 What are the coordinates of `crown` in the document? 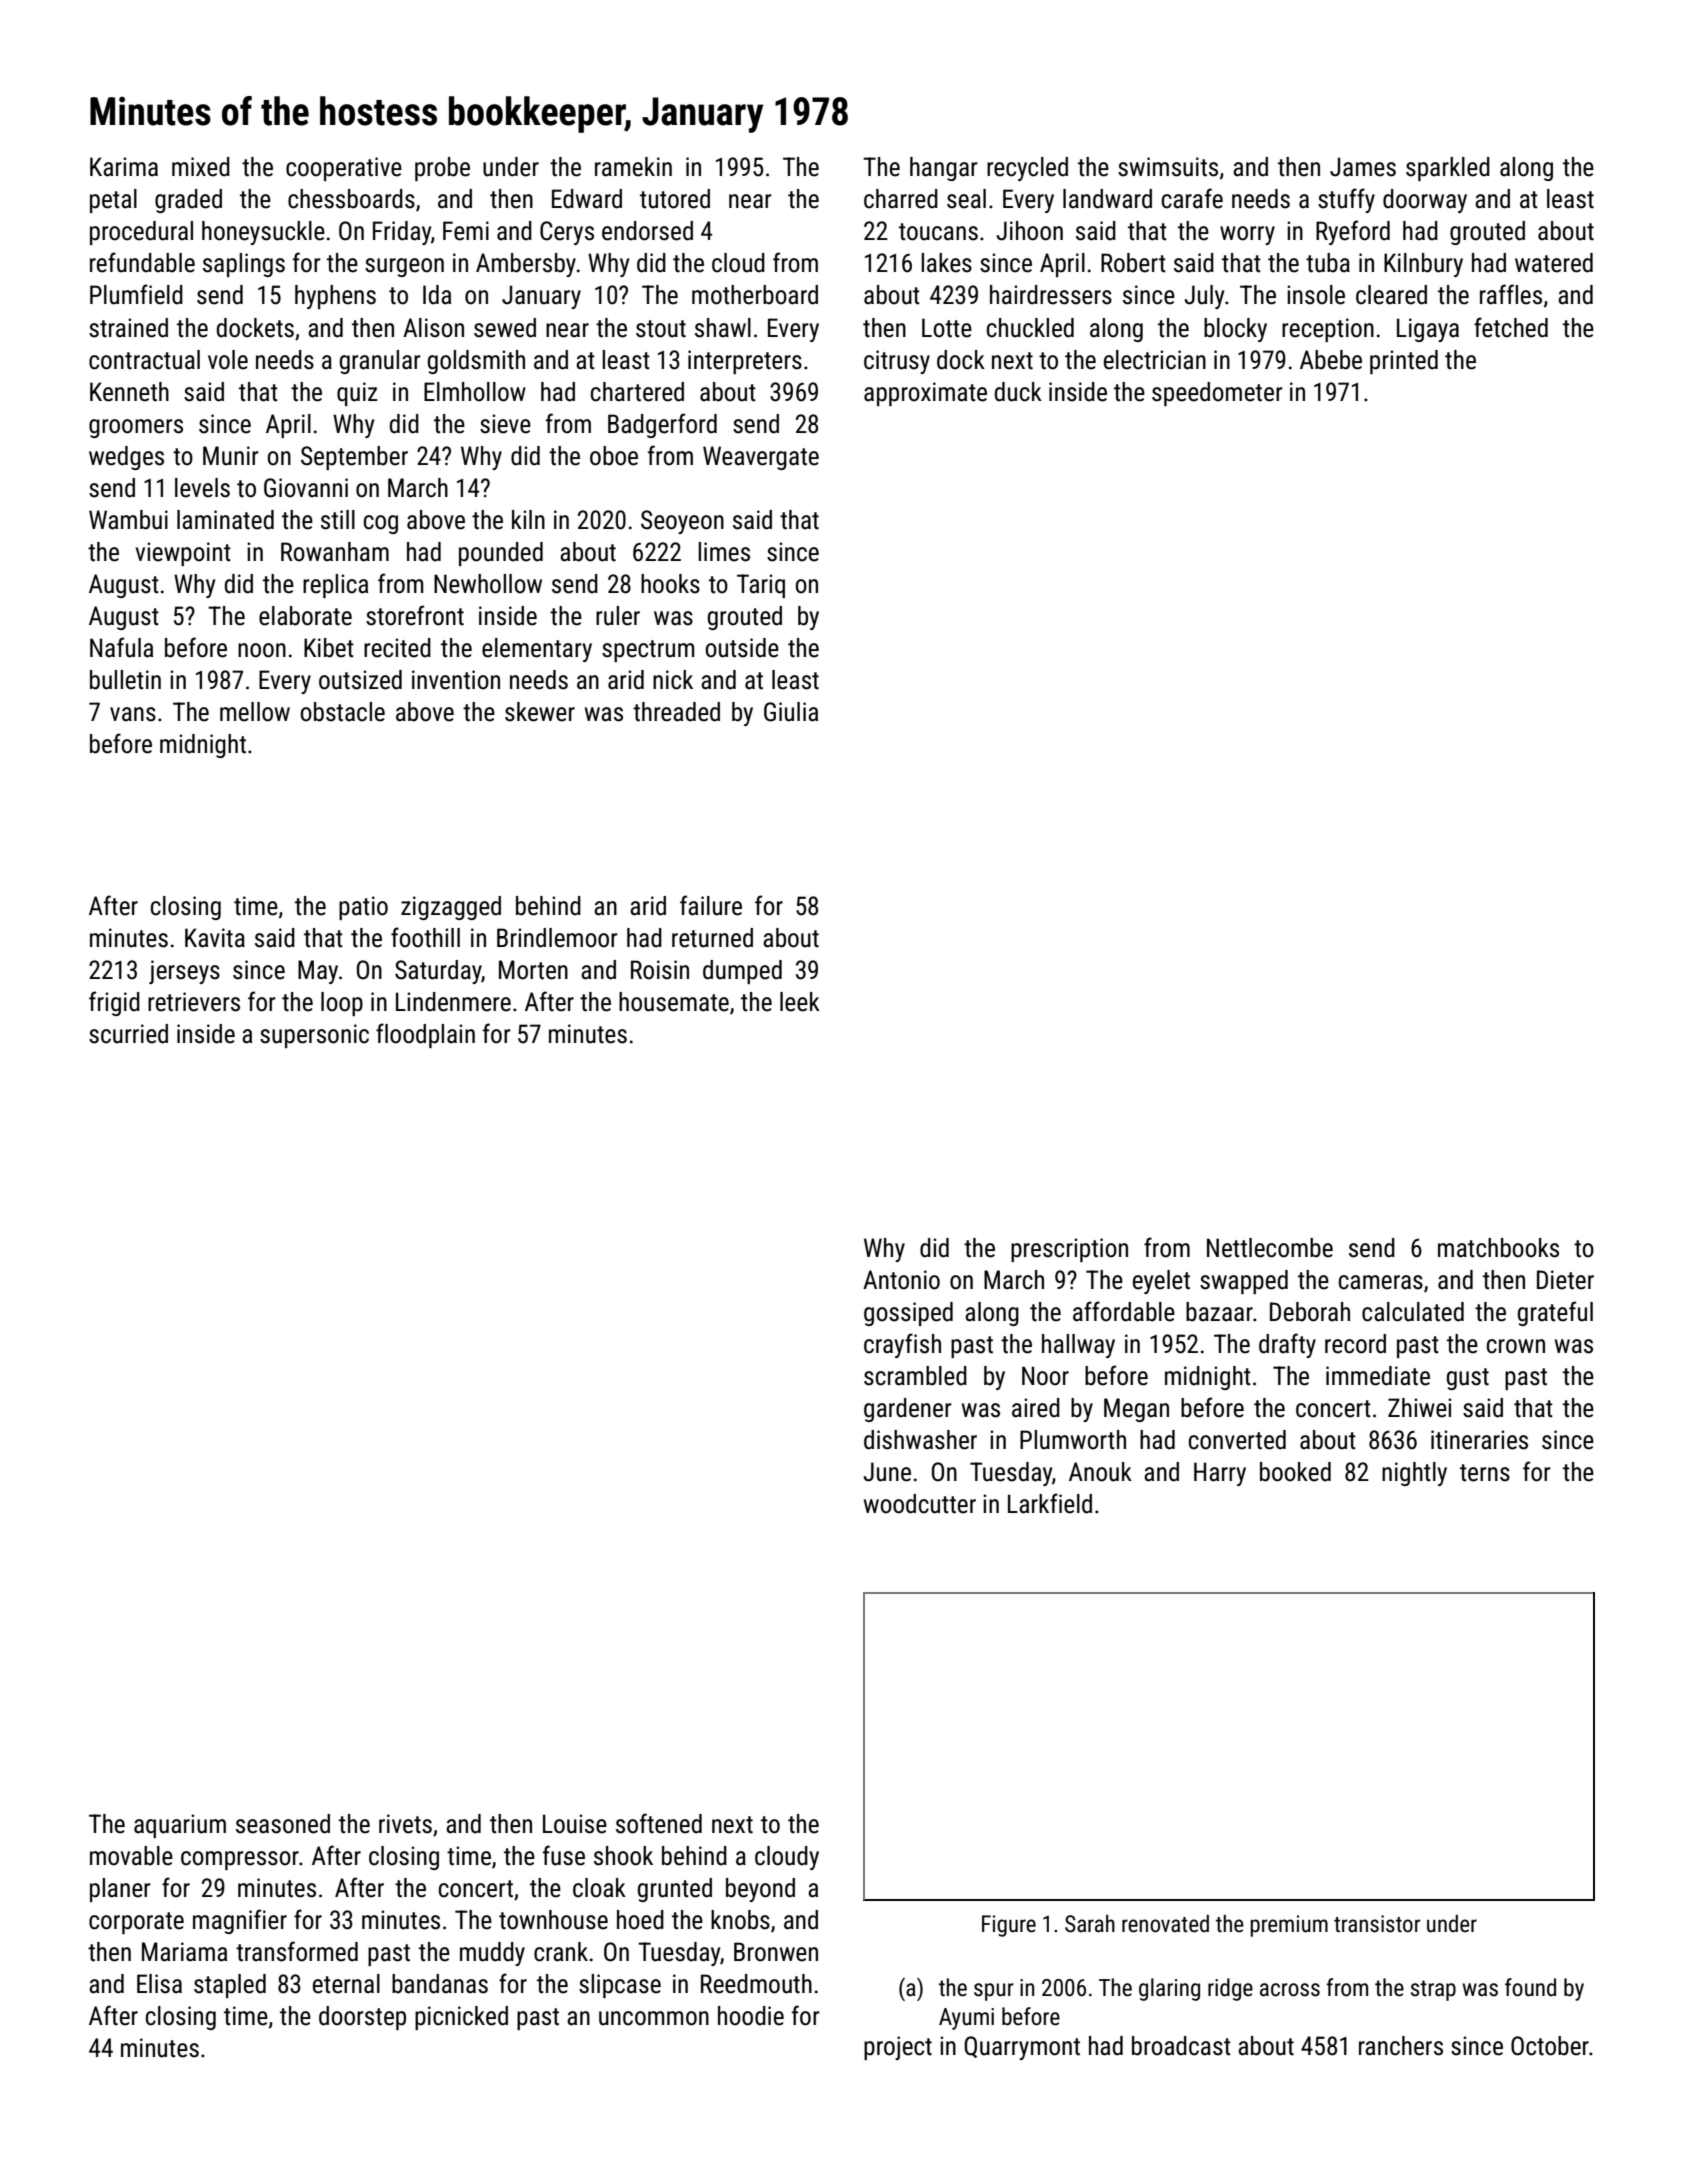 It's located at (1516, 1346).
